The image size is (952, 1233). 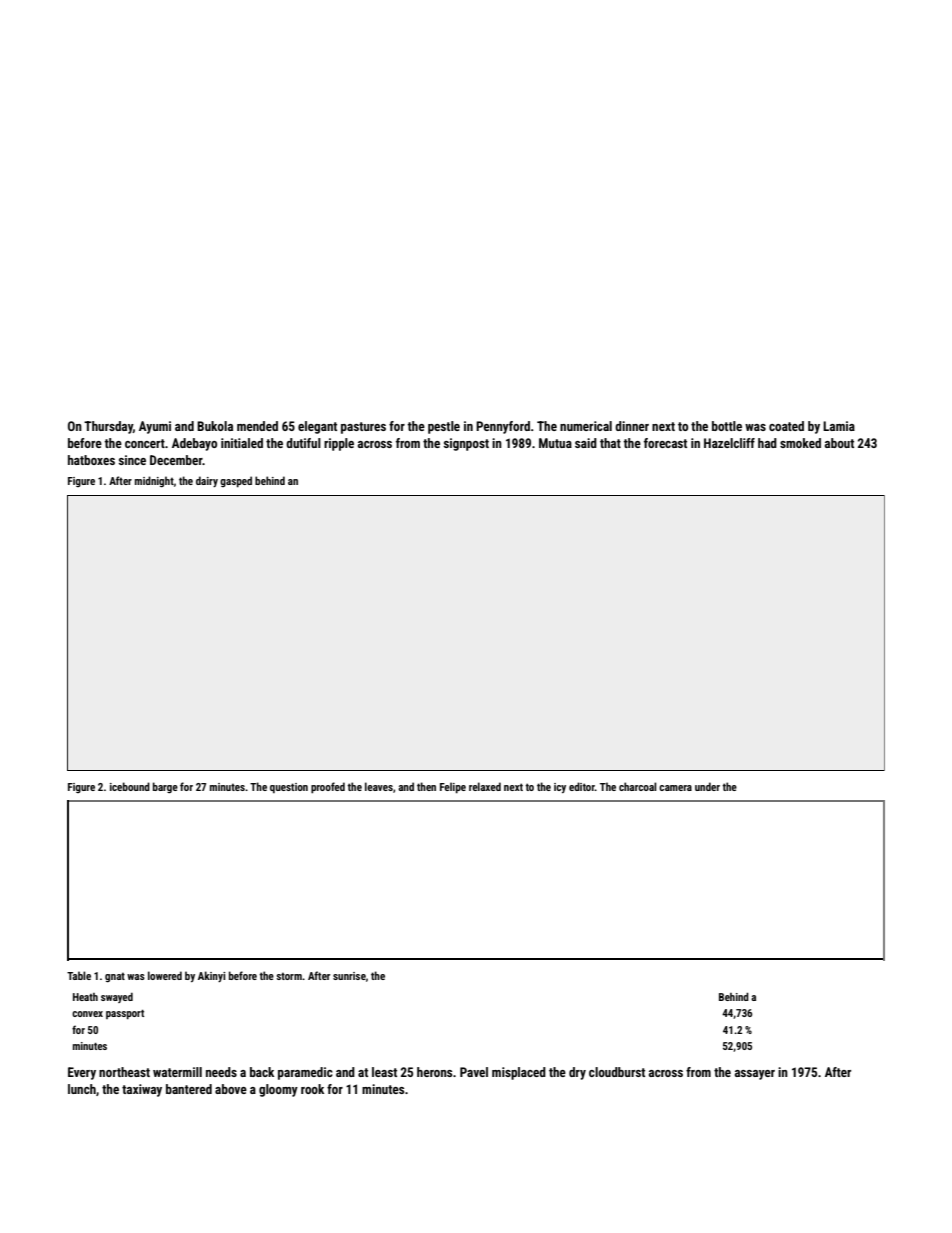 What do you see at coordinates (675, 788) in the screenshot?
I see `camera` at bounding box center [675, 788].
